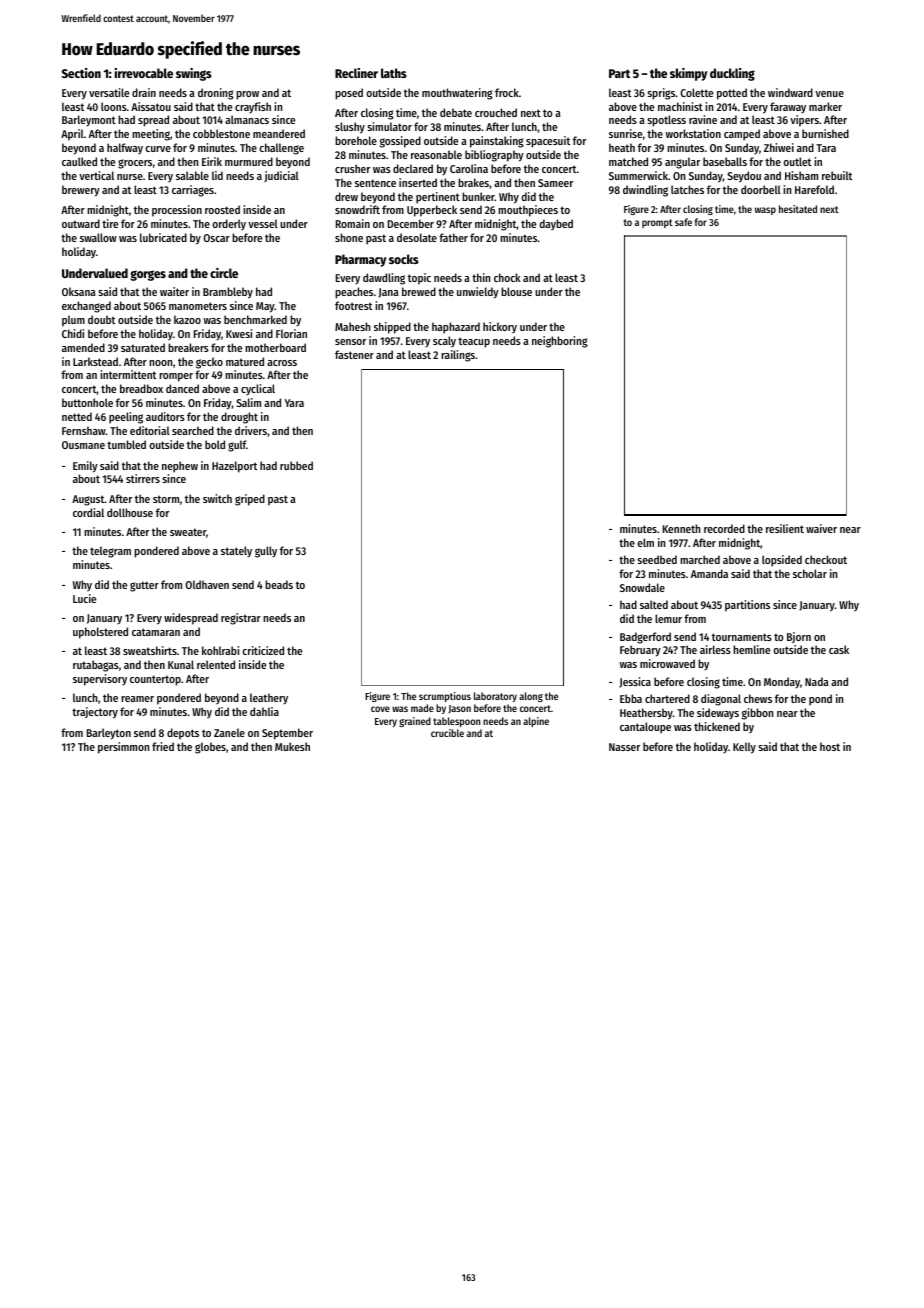 Image resolution: width=924 pixels, height=1308 pixels. Describe the element at coordinates (810, 573) in the screenshot. I see `scholar` at that location.
